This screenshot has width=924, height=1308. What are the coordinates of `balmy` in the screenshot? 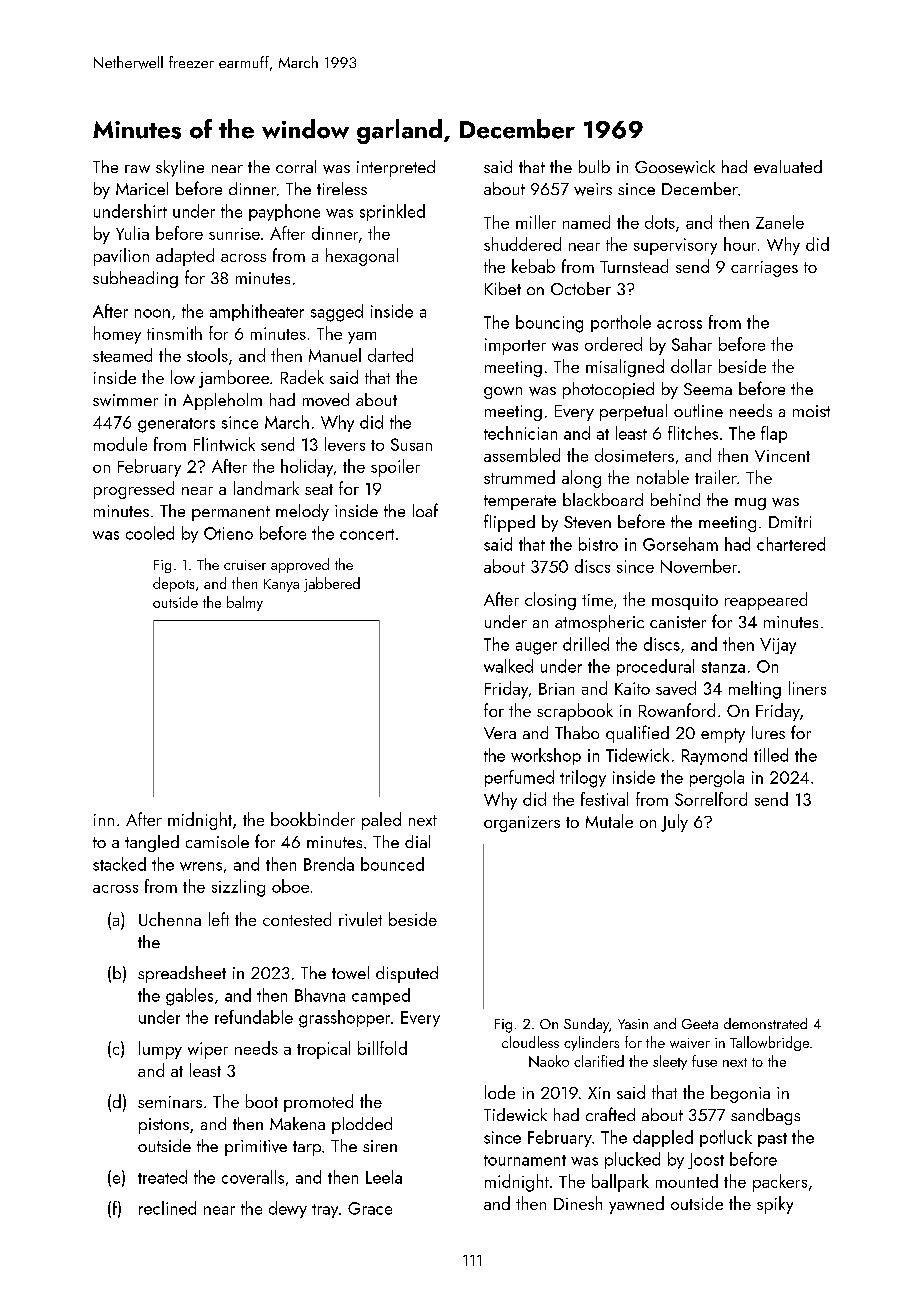 It's located at (245, 603).
